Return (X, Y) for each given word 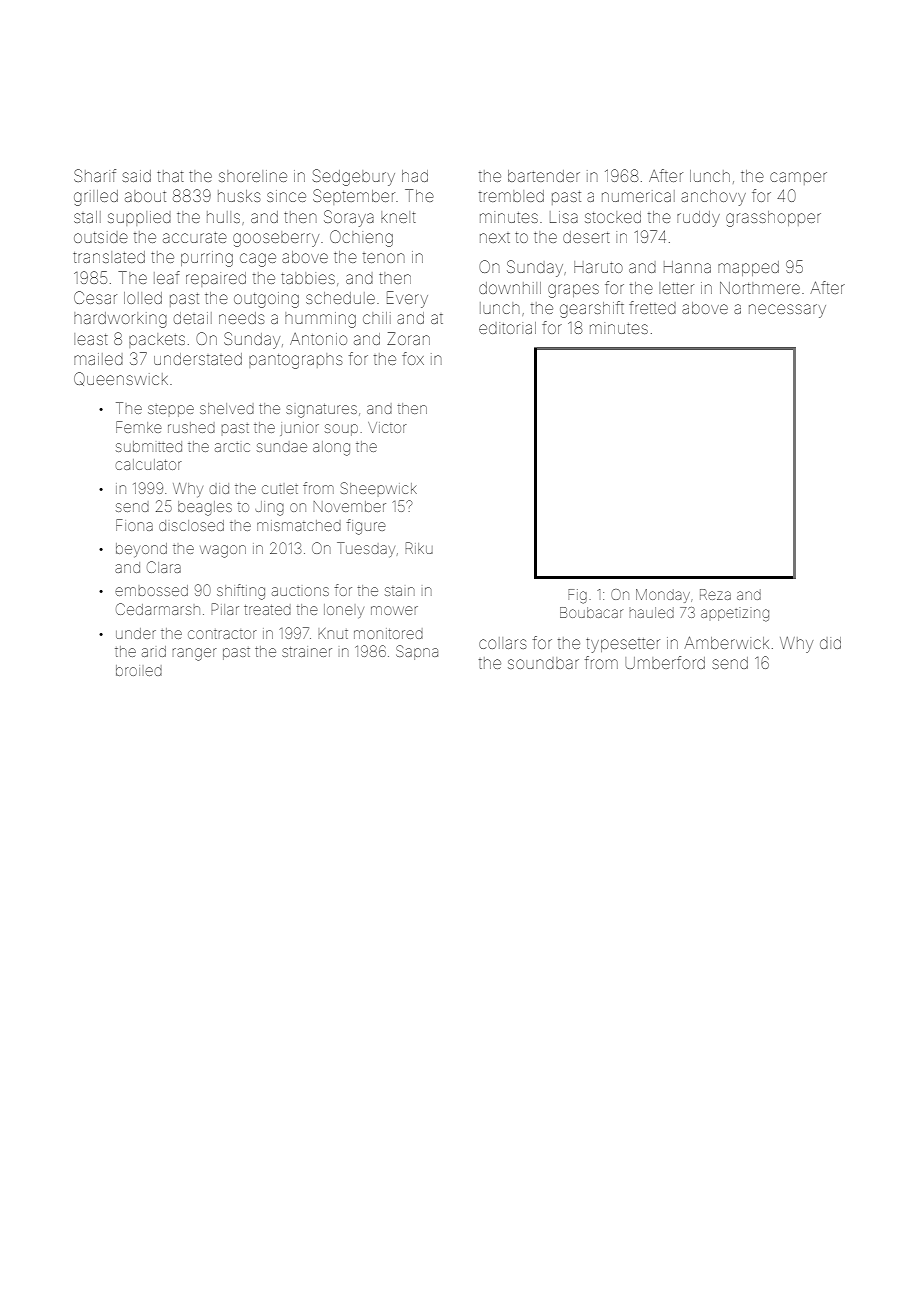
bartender (544, 176)
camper (798, 178)
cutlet (280, 489)
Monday (663, 596)
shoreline (253, 176)
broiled (139, 670)
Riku (419, 548)
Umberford (665, 662)
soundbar (543, 663)
